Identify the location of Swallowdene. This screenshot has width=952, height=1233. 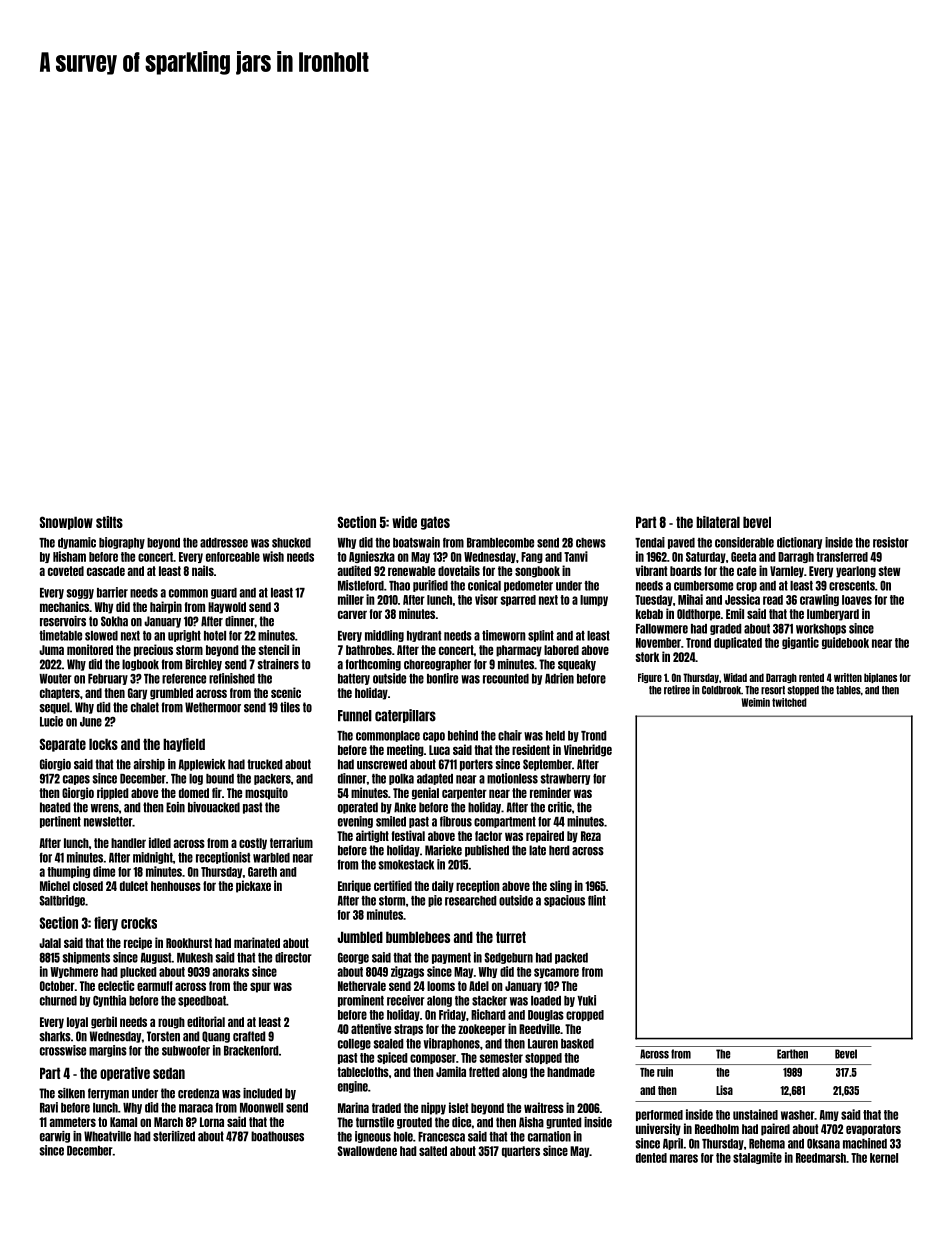
(367, 1151).
